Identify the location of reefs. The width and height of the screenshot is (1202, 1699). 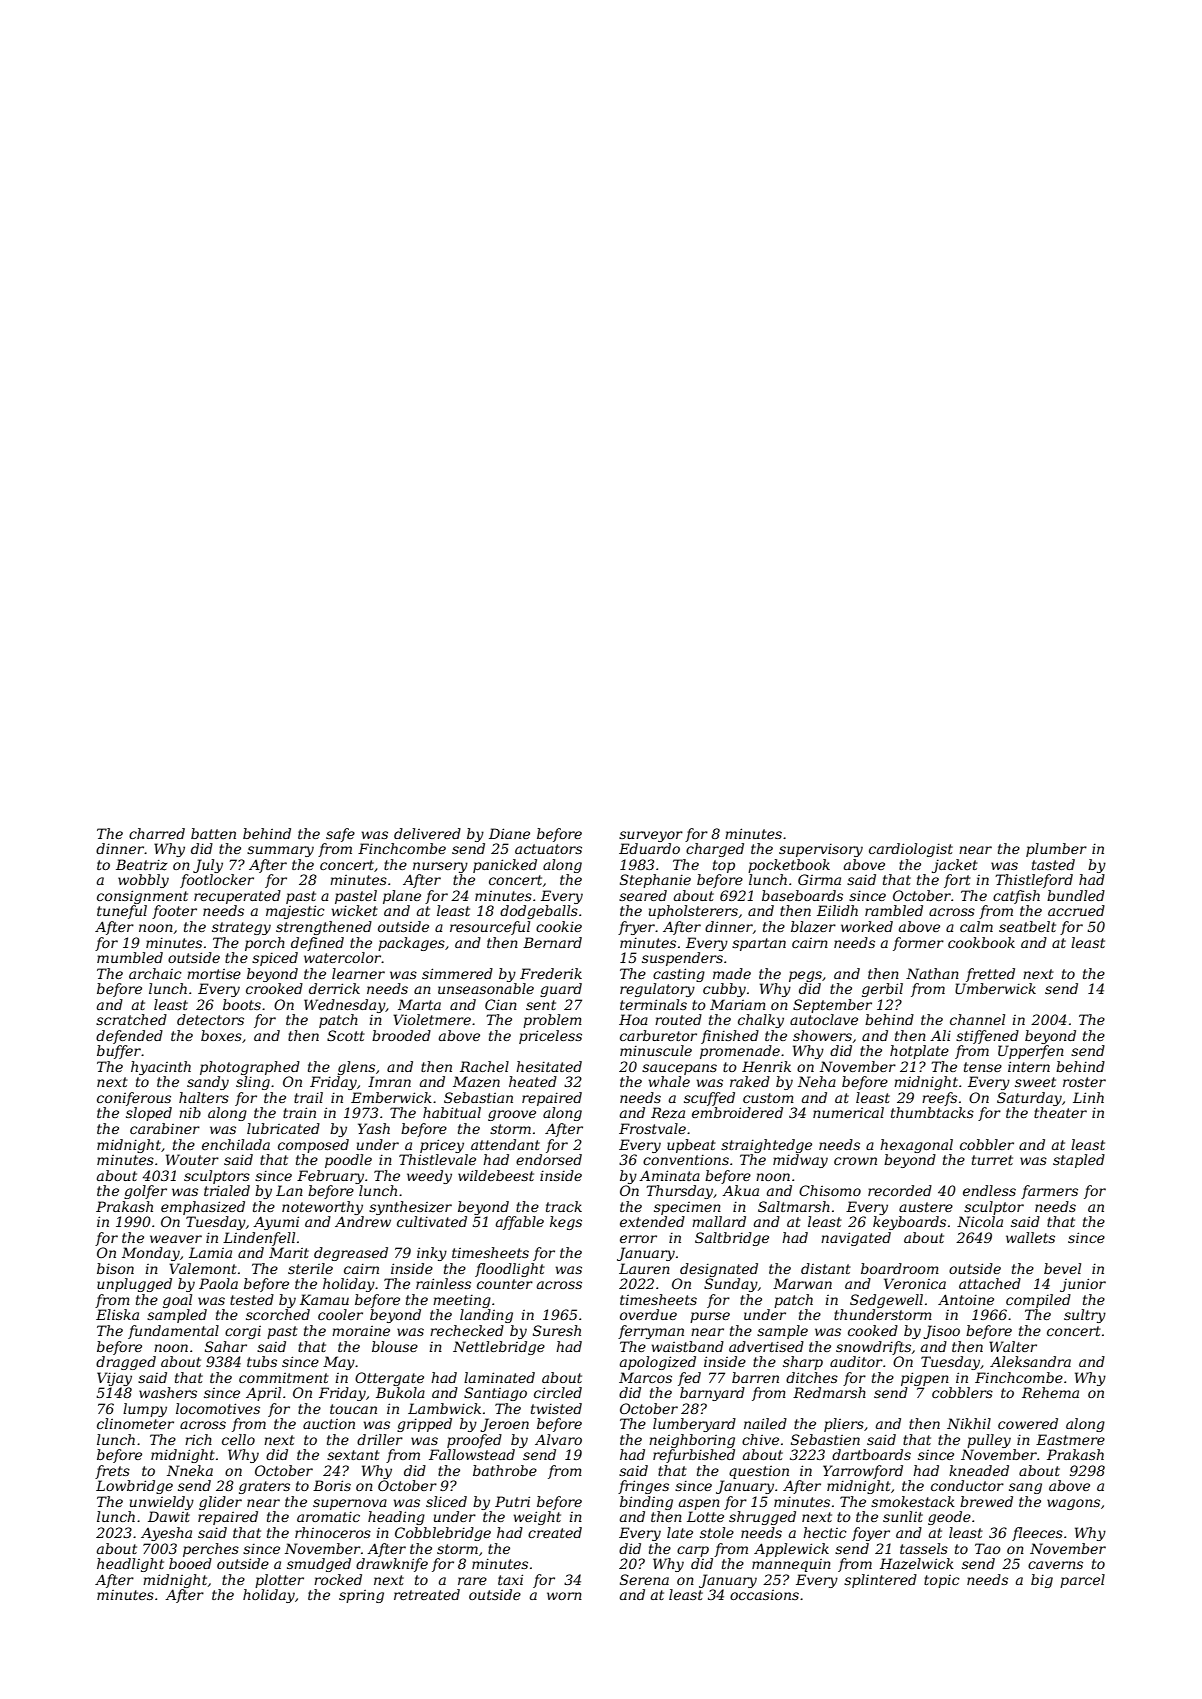
(939, 1099).
